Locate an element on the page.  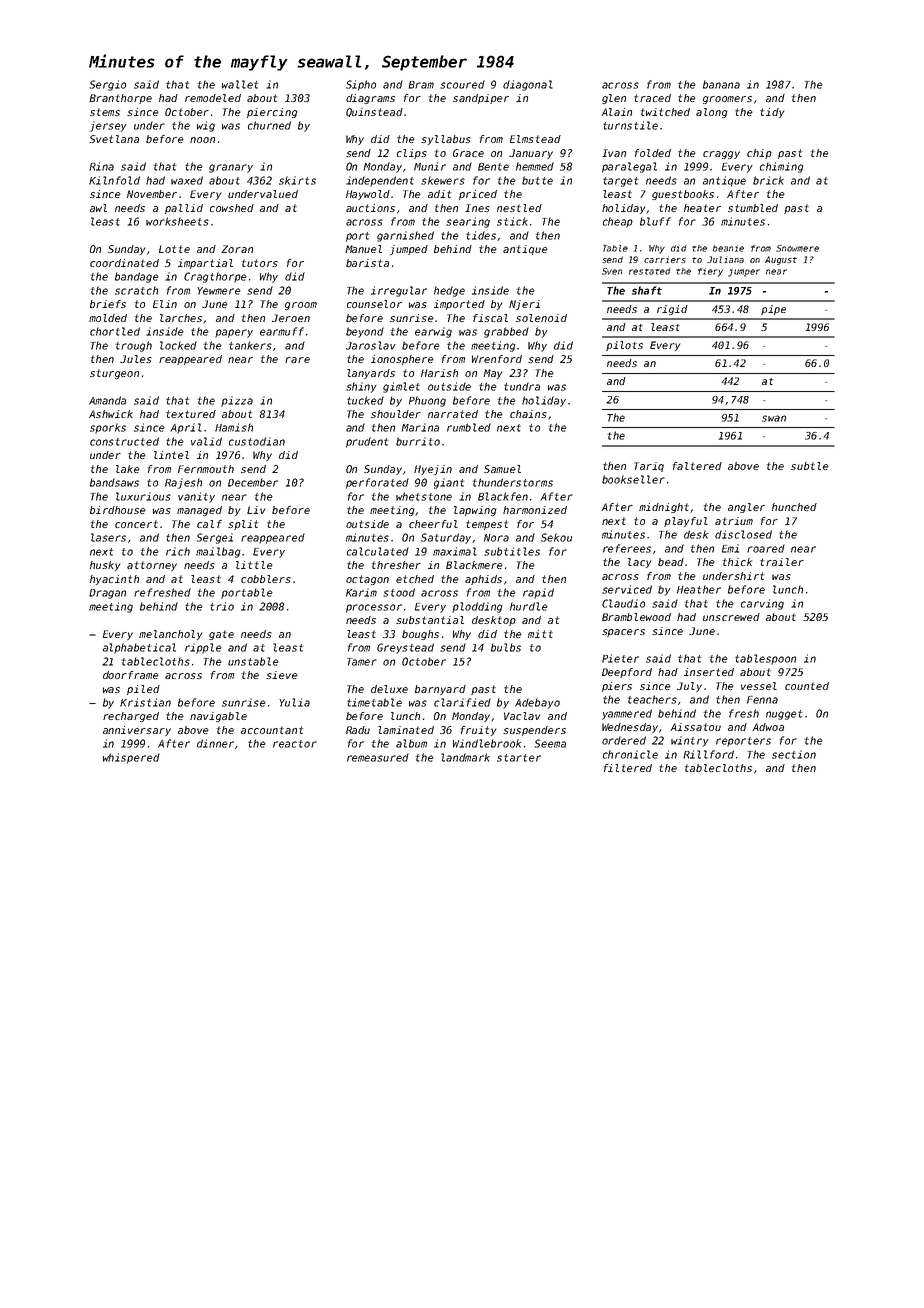
trio is located at coordinates (222, 606).
